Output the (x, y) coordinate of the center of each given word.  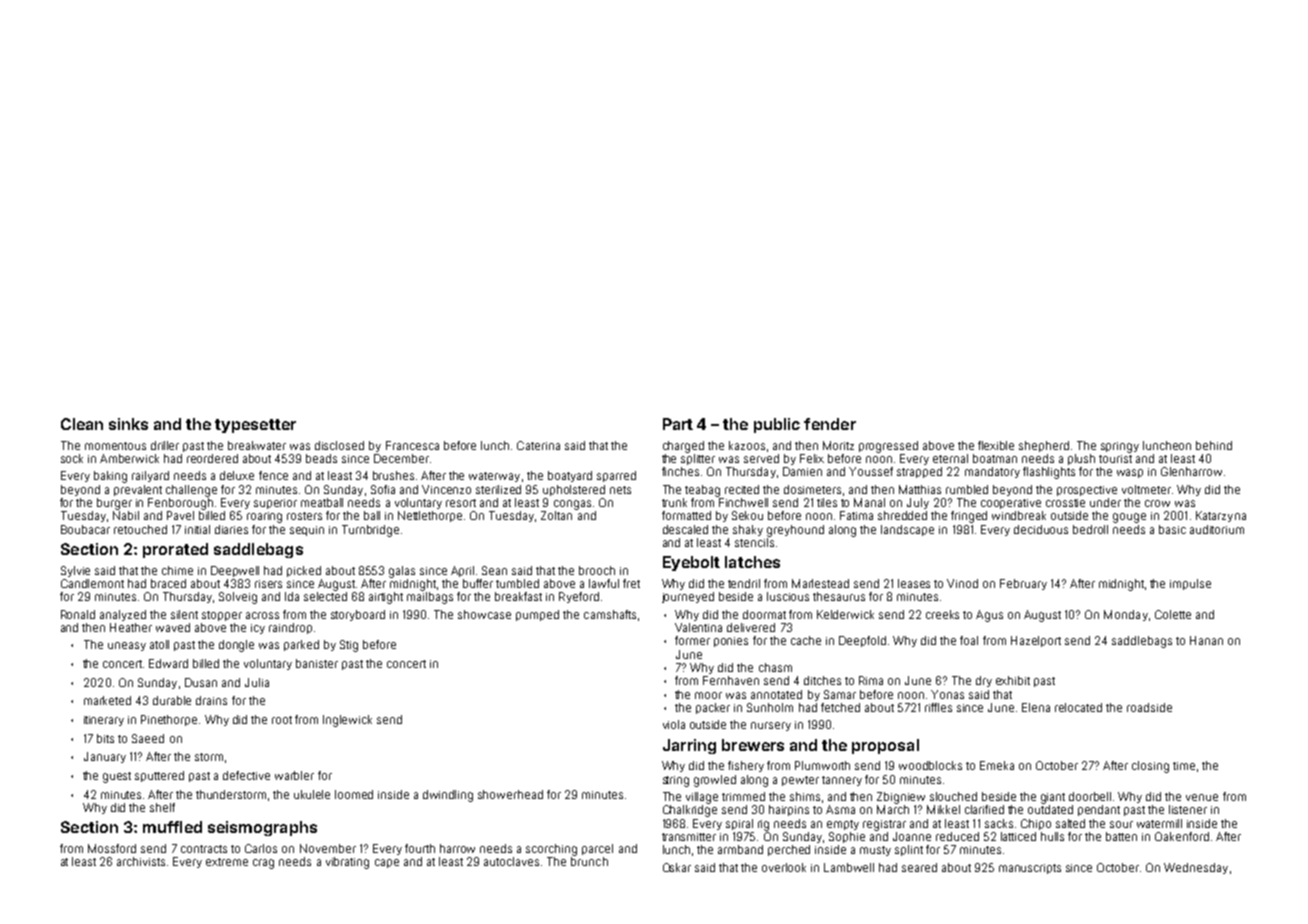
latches (752, 562)
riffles (938, 707)
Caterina (538, 445)
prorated (175, 550)
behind (1214, 445)
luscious (788, 596)
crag (263, 864)
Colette (1173, 614)
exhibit (1013, 680)
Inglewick (347, 721)
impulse (1190, 584)
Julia (257, 682)
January (105, 757)
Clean (82, 424)
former (692, 640)
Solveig (238, 598)
